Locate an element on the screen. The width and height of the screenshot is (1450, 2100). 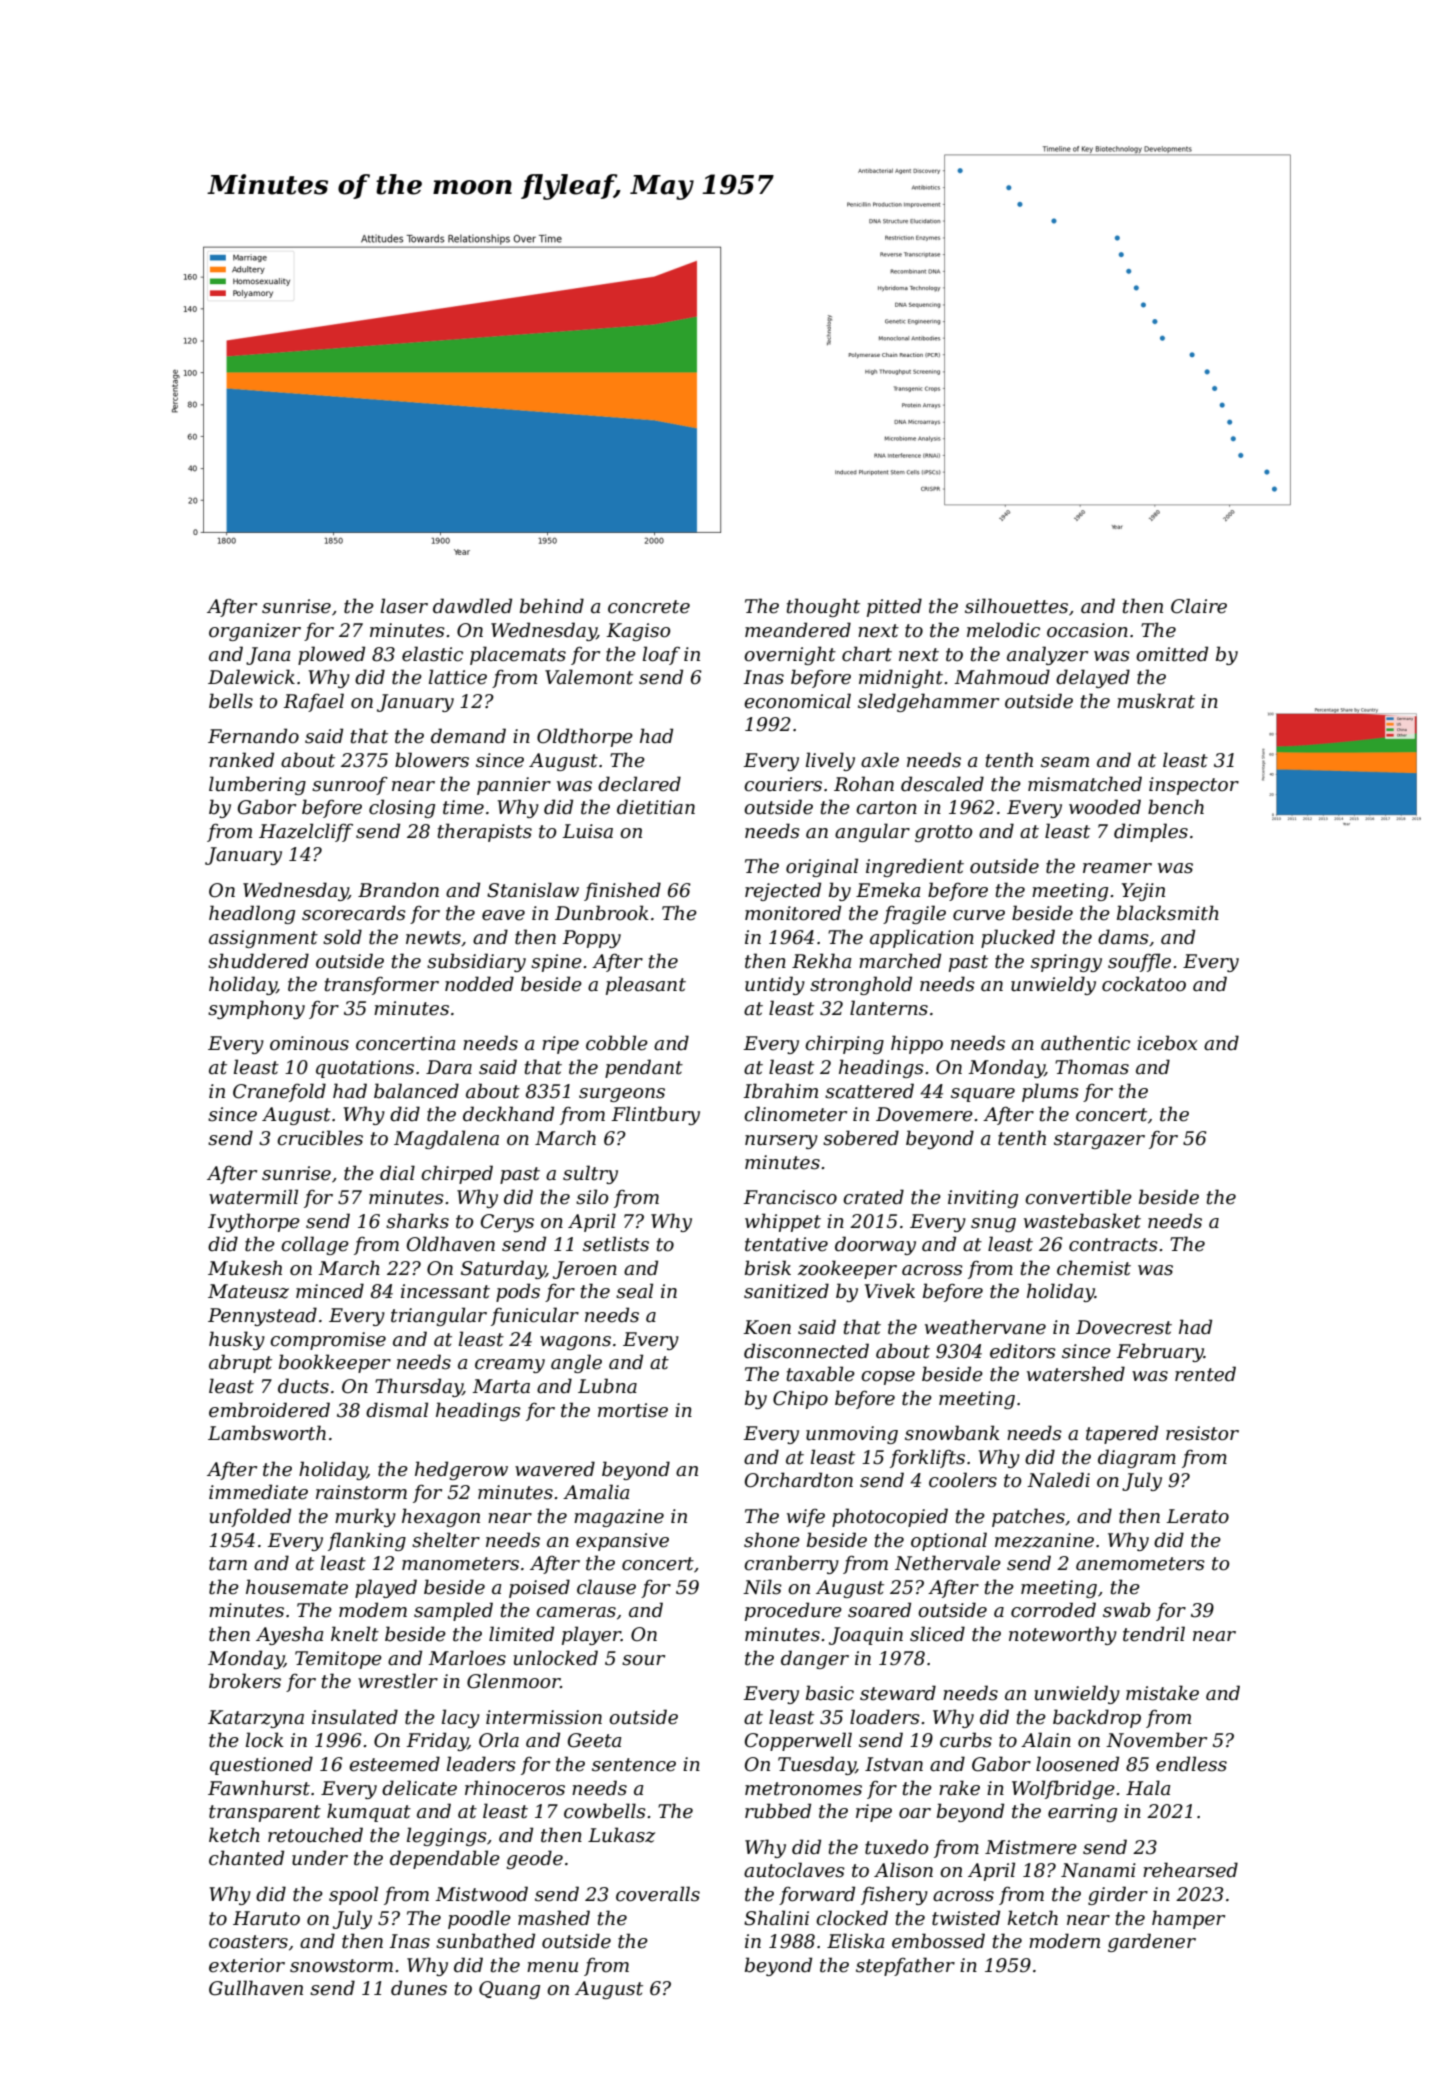
Hazelcliff is located at coordinates (306, 832).
